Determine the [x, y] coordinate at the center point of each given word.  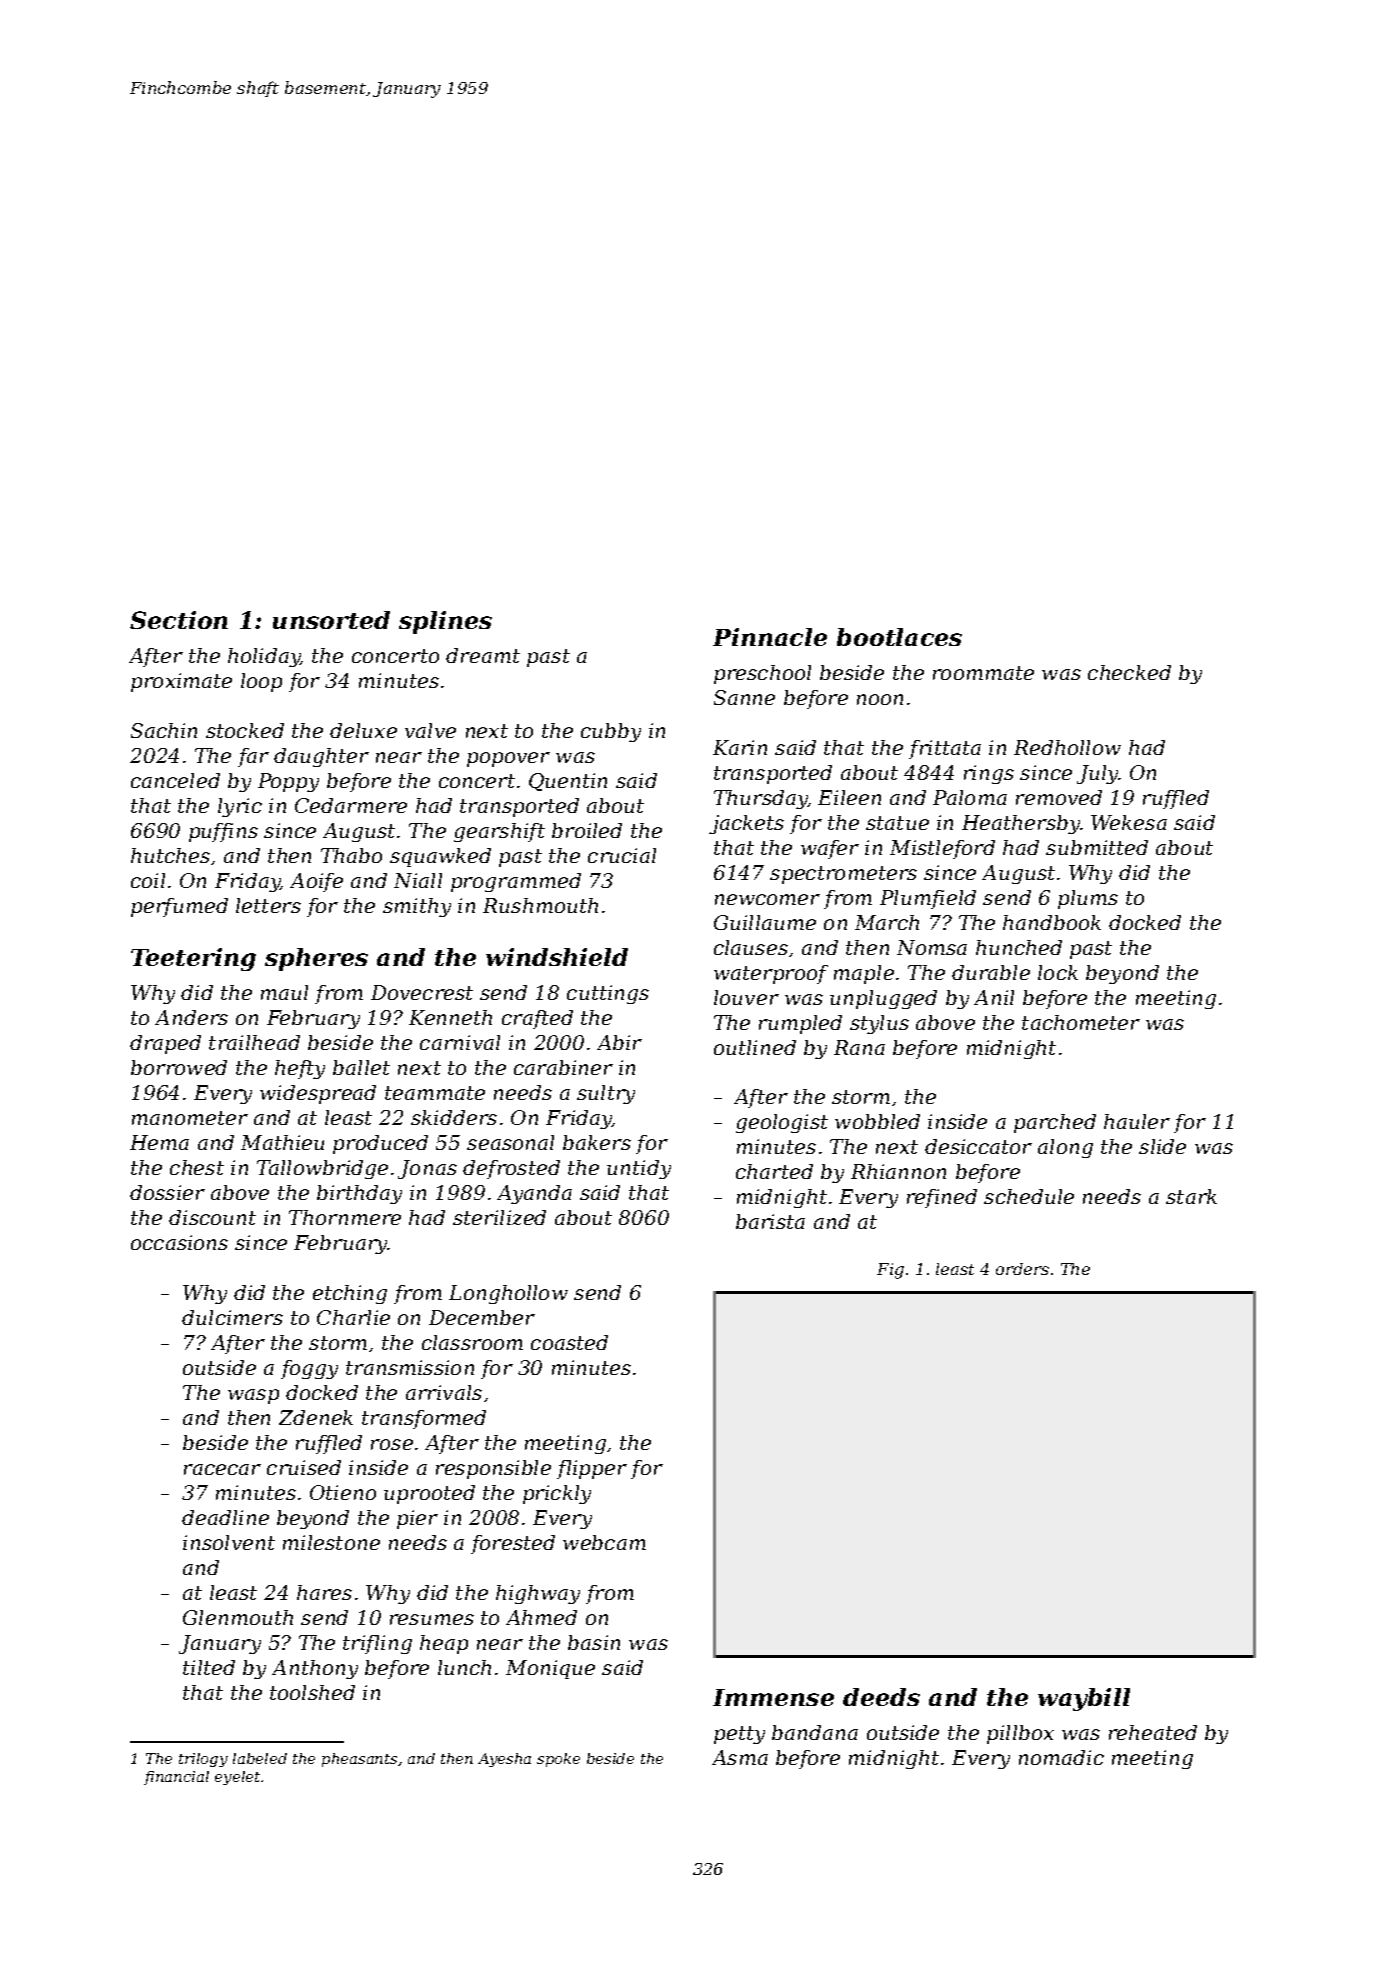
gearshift [499, 832]
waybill [1084, 1699]
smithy [417, 907]
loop [261, 682]
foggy [309, 1369]
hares [324, 1592]
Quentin [568, 782]
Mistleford [942, 849]
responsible [493, 1469]
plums [1088, 899]
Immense [773, 1697]
